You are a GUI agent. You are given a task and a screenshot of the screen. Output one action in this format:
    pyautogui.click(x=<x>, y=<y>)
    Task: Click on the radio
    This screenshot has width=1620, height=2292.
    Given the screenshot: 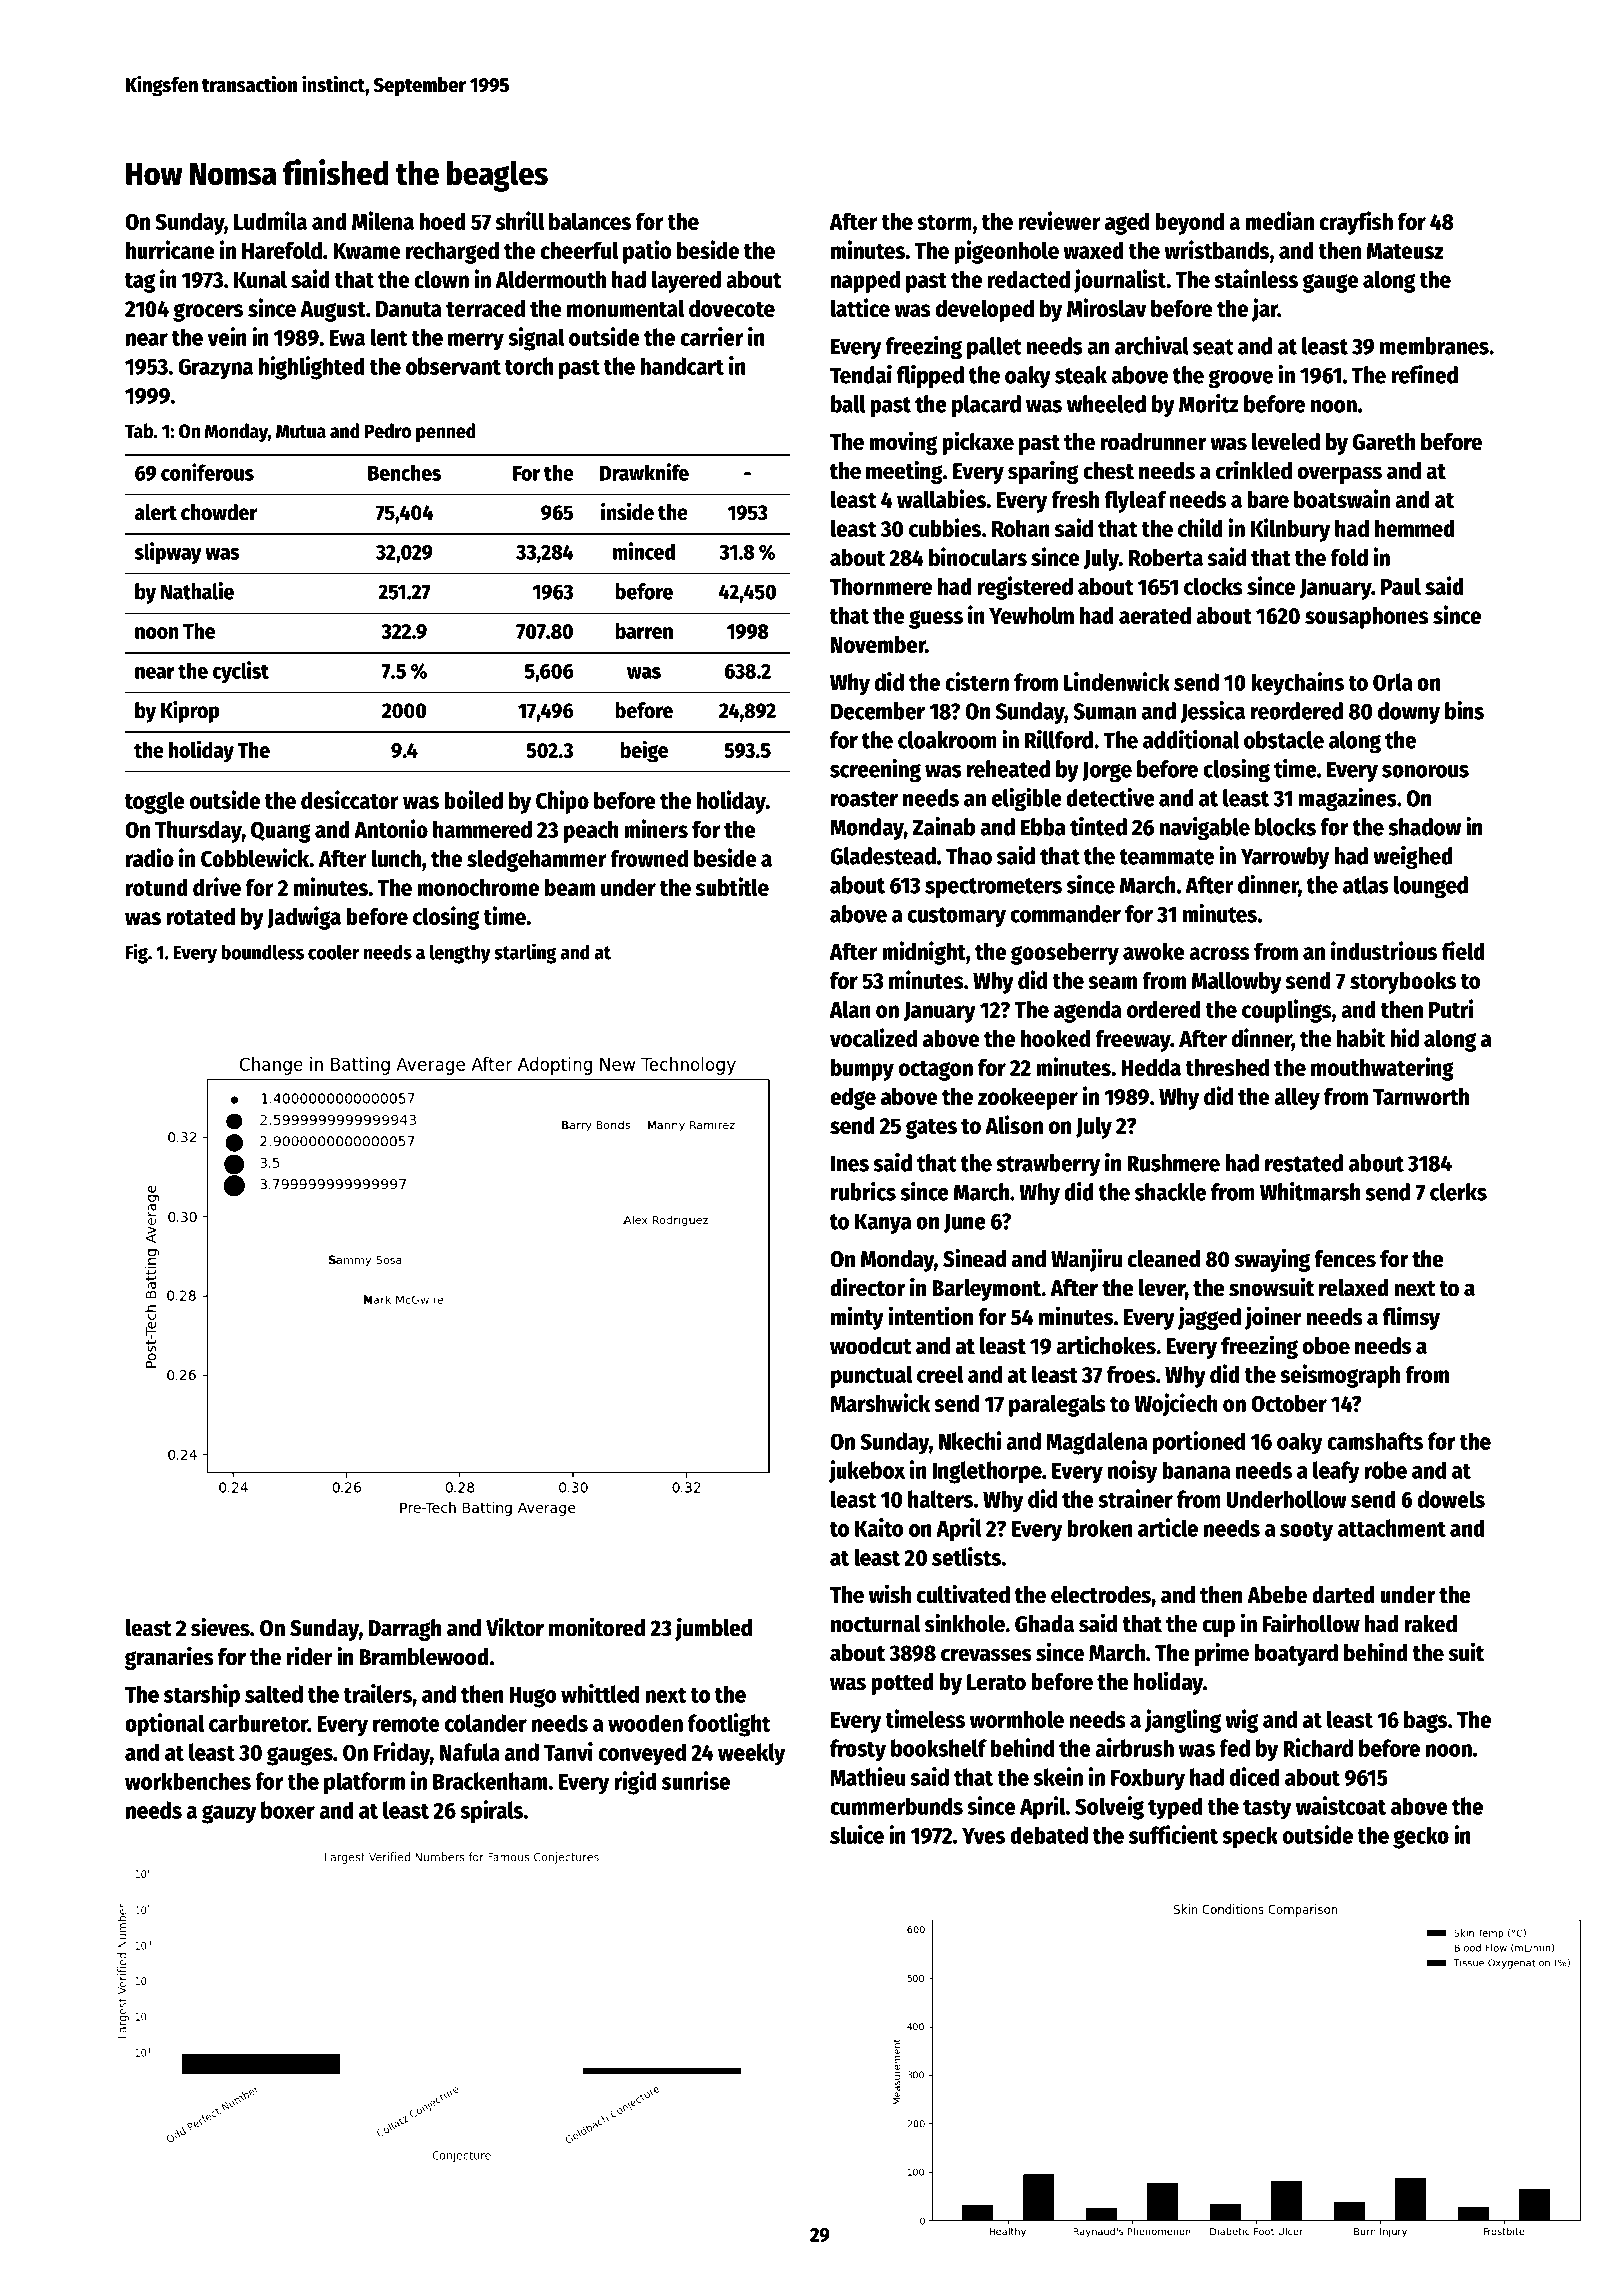 What is the action you would take?
    pyautogui.click(x=150, y=857)
